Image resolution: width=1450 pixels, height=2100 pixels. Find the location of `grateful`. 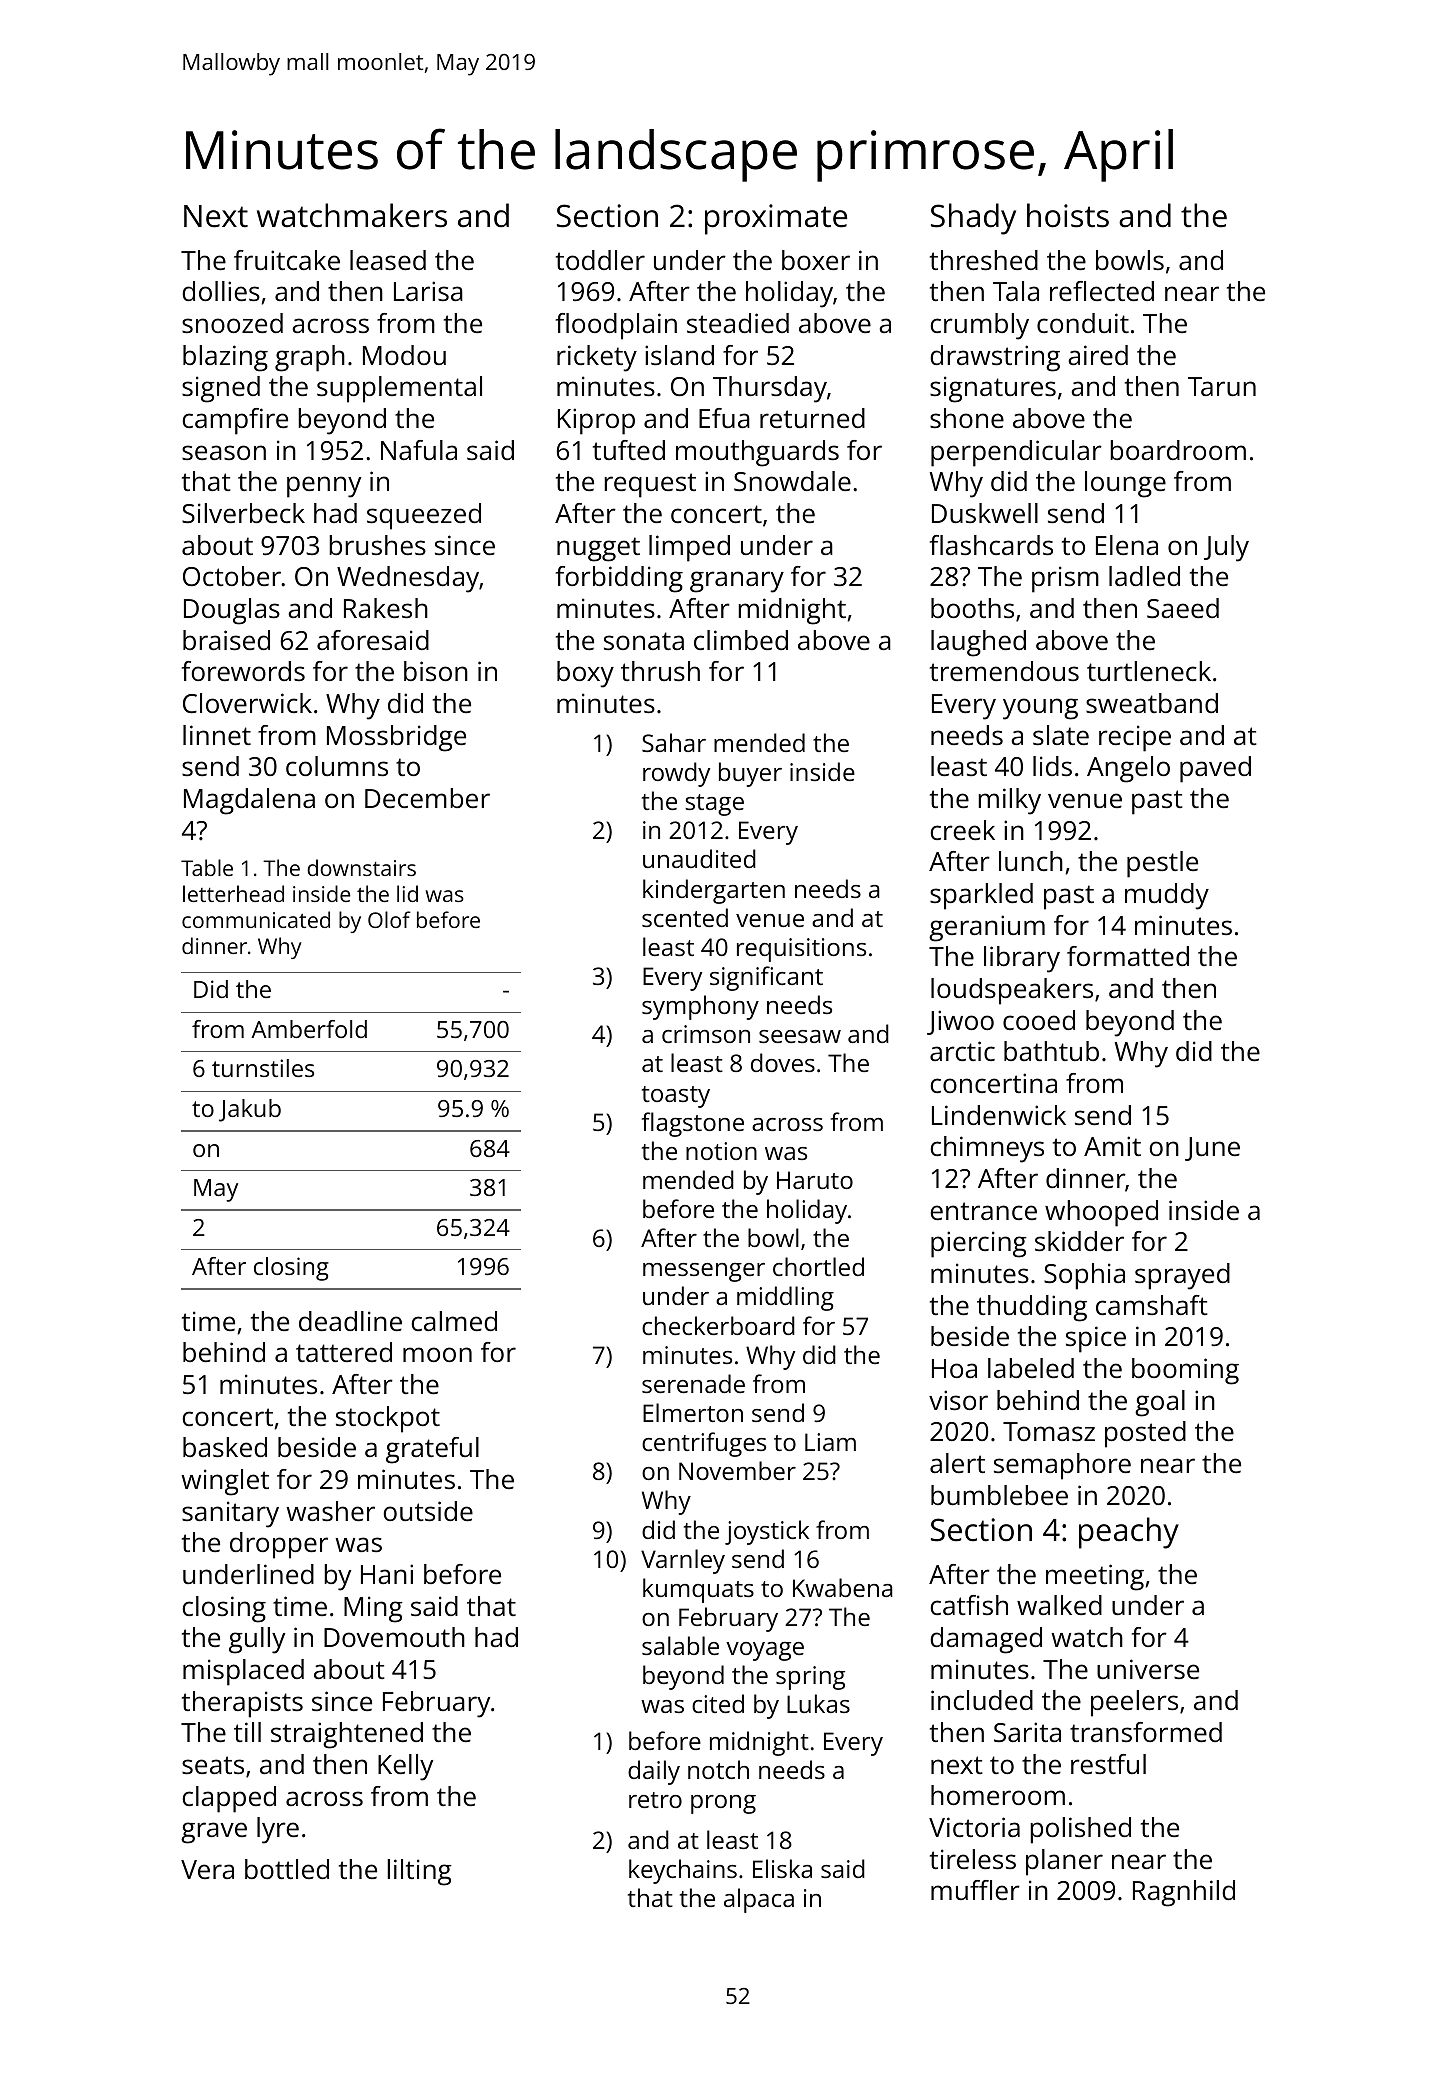

grateful is located at coordinates (432, 1450).
